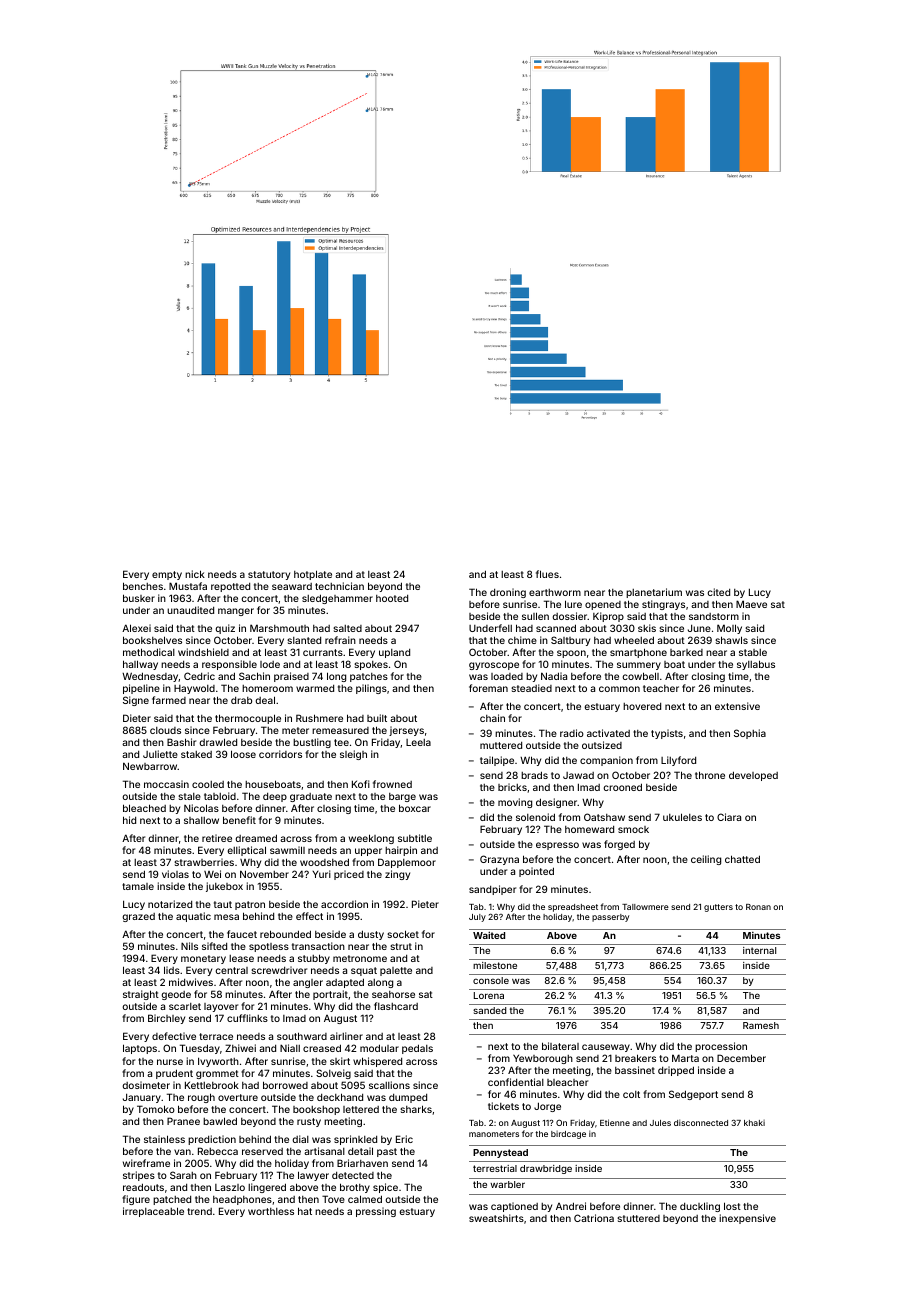  Describe the element at coordinates (547, 574) in the document. I see `flues` at that location.
